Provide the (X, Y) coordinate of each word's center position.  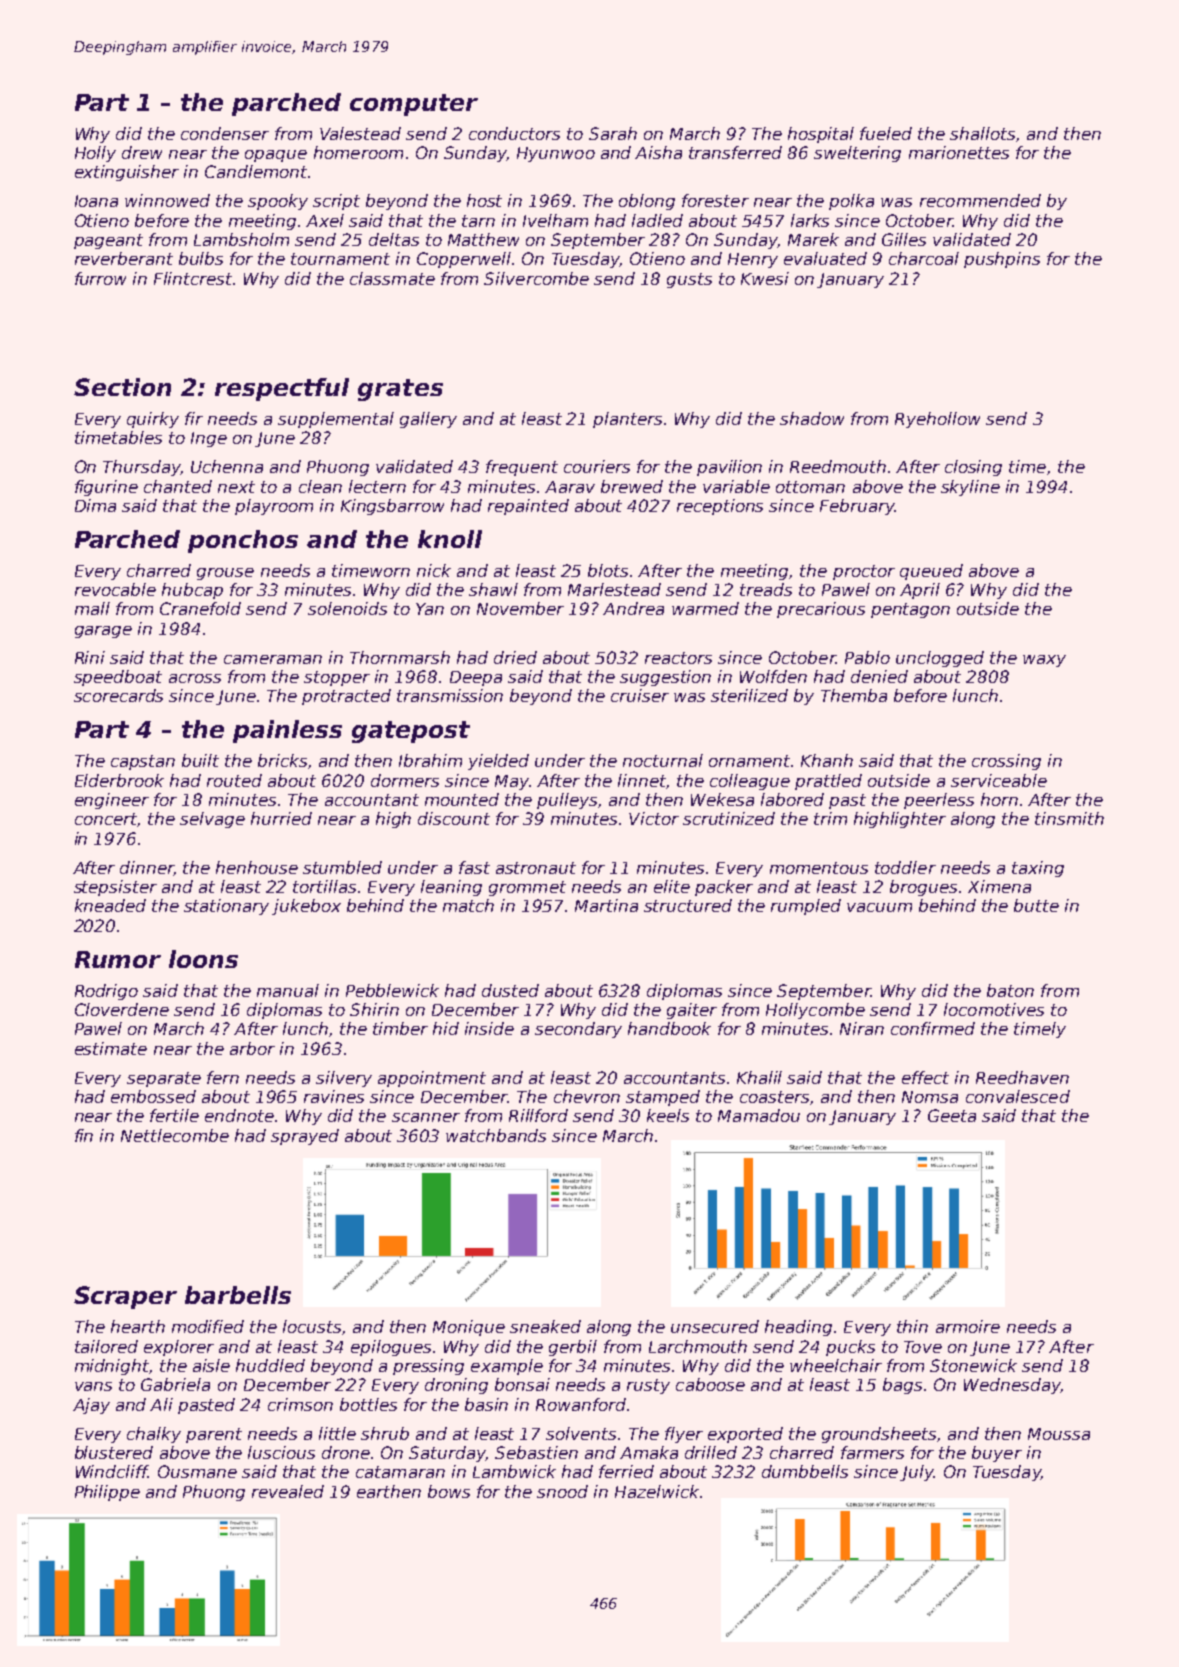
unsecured (715, 1326)
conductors (514, 133)
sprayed (305, 1137)
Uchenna (227, 466)
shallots (982, 133)
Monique (469, 1328)
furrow (100, 278)
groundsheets (879, 1435)
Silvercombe (536, 278)
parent (214, 1435)
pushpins (1002, 260)
